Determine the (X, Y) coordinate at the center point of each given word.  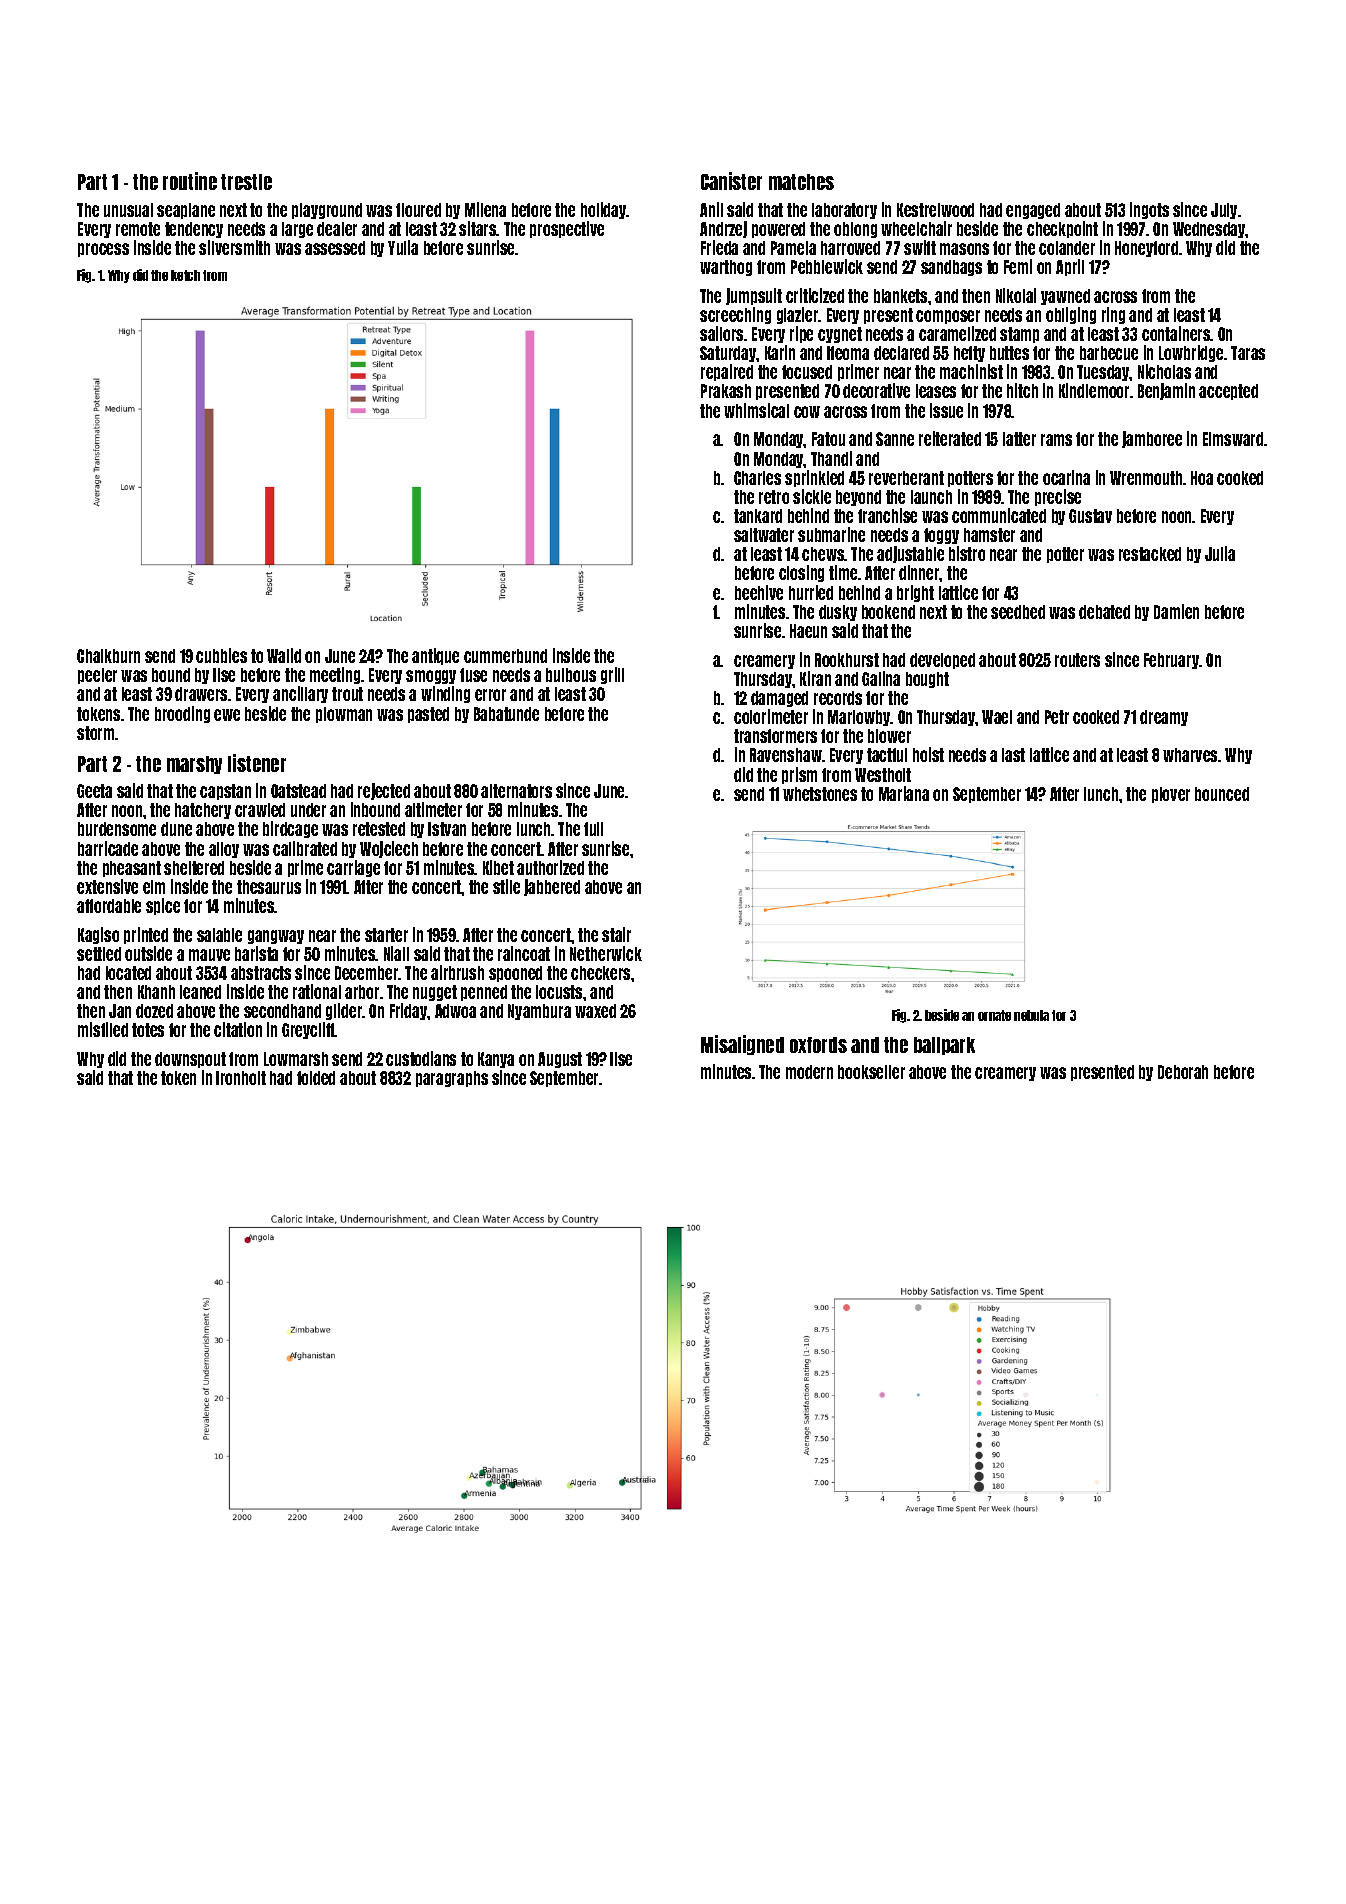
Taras (1248, 353)
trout (347, 694)
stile (506, 886)
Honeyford (1146, 249)
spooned (515, 974)
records (838, 698)
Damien (1176, 611)
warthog (726, 268)
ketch (185, 275)
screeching (735, 315)
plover (1171, 795)
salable (219, 935)
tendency (194, 230)
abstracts (261, 973)
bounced (1222, 794)
